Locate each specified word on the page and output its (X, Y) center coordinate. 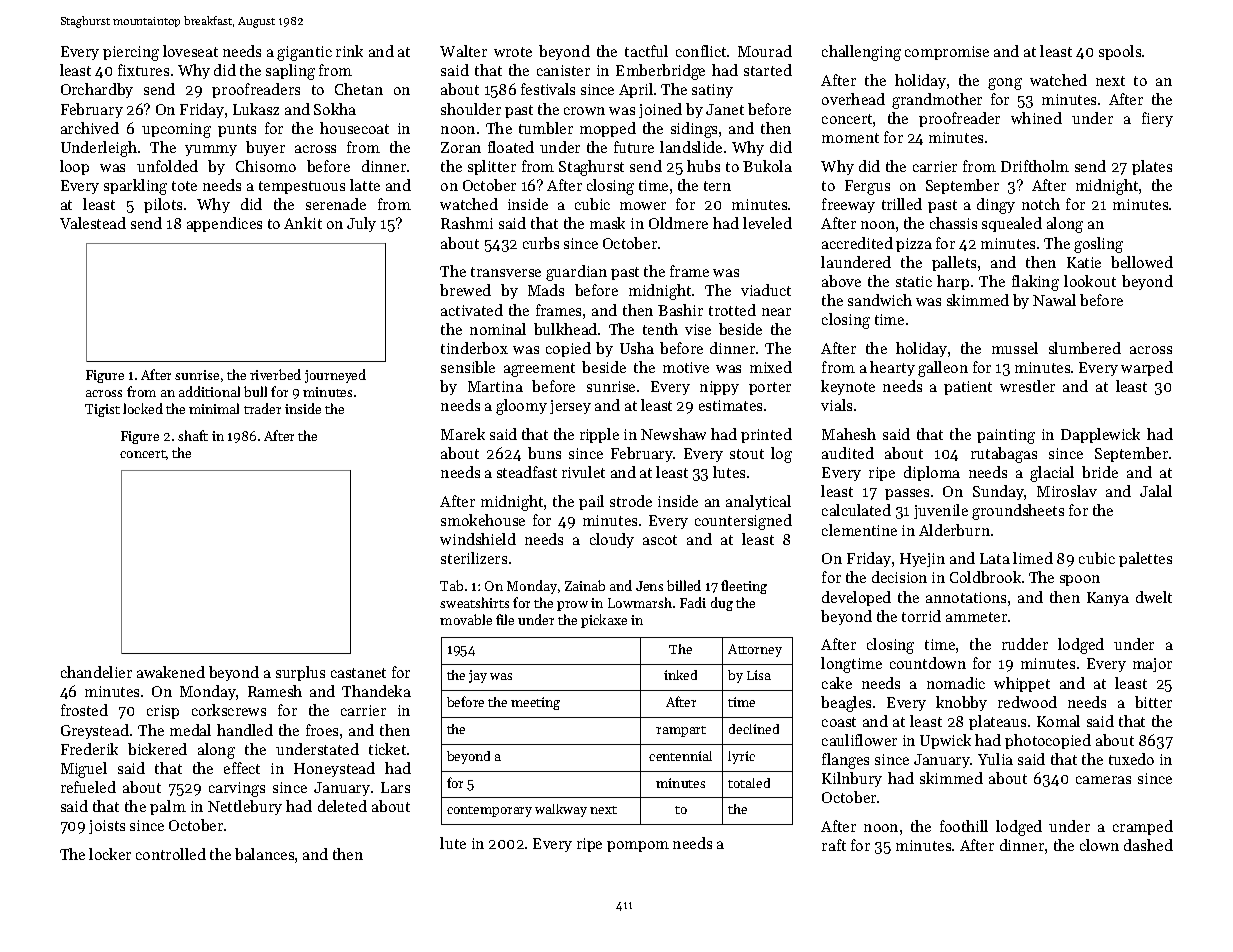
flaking (1035, 283)
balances (264, 854)
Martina (495, 386)
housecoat (354, 128)
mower (643, 206)
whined (1036, 118)
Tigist (102, 410)
